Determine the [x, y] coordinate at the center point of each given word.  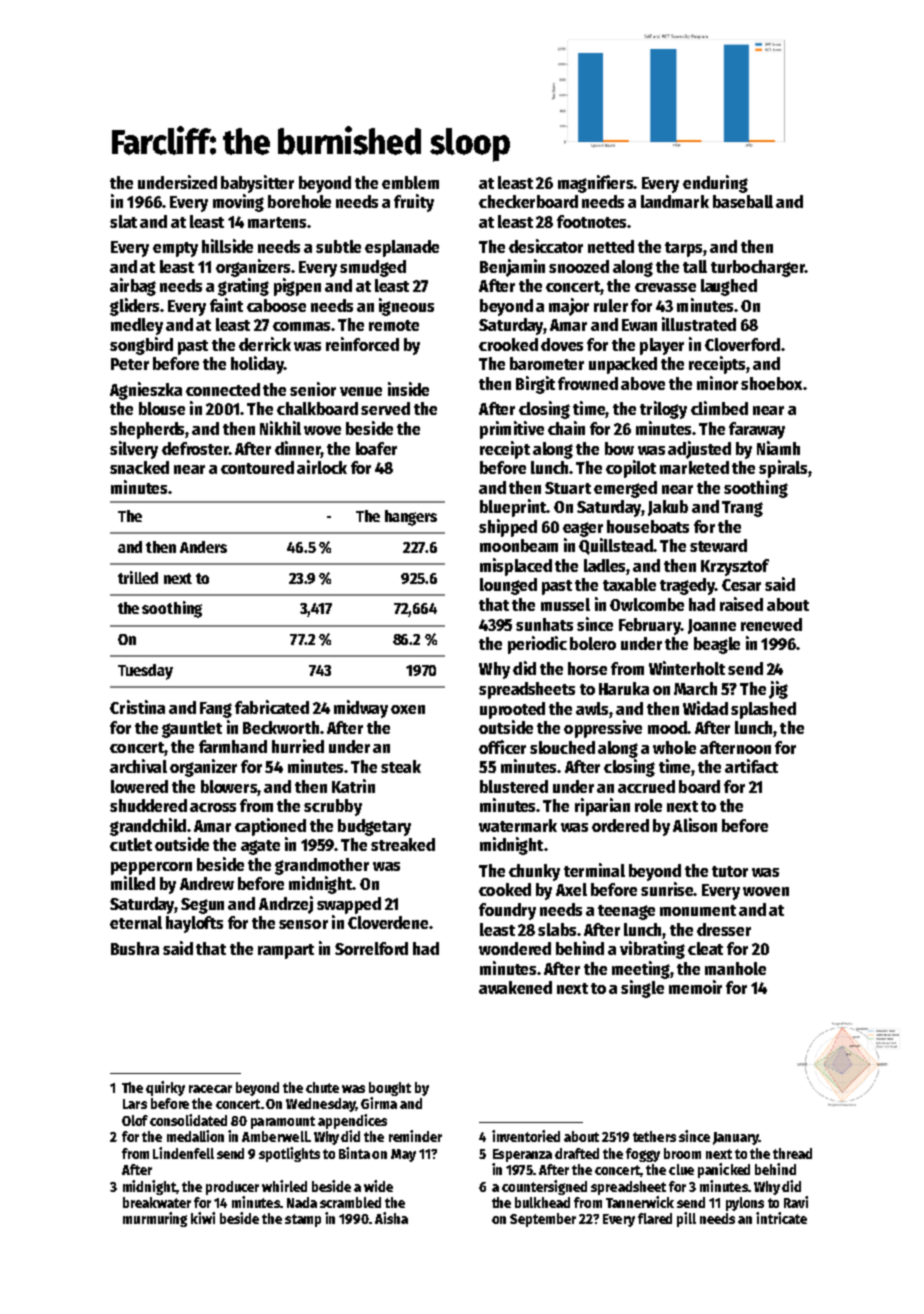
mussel [565, 604]
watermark [518, 825]
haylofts [194, 924]
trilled [138, 577]
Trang [742, 509]
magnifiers [595, 184]
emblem [410, 182]
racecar [210, 1089]
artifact [751, 766]
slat [123, 221]
